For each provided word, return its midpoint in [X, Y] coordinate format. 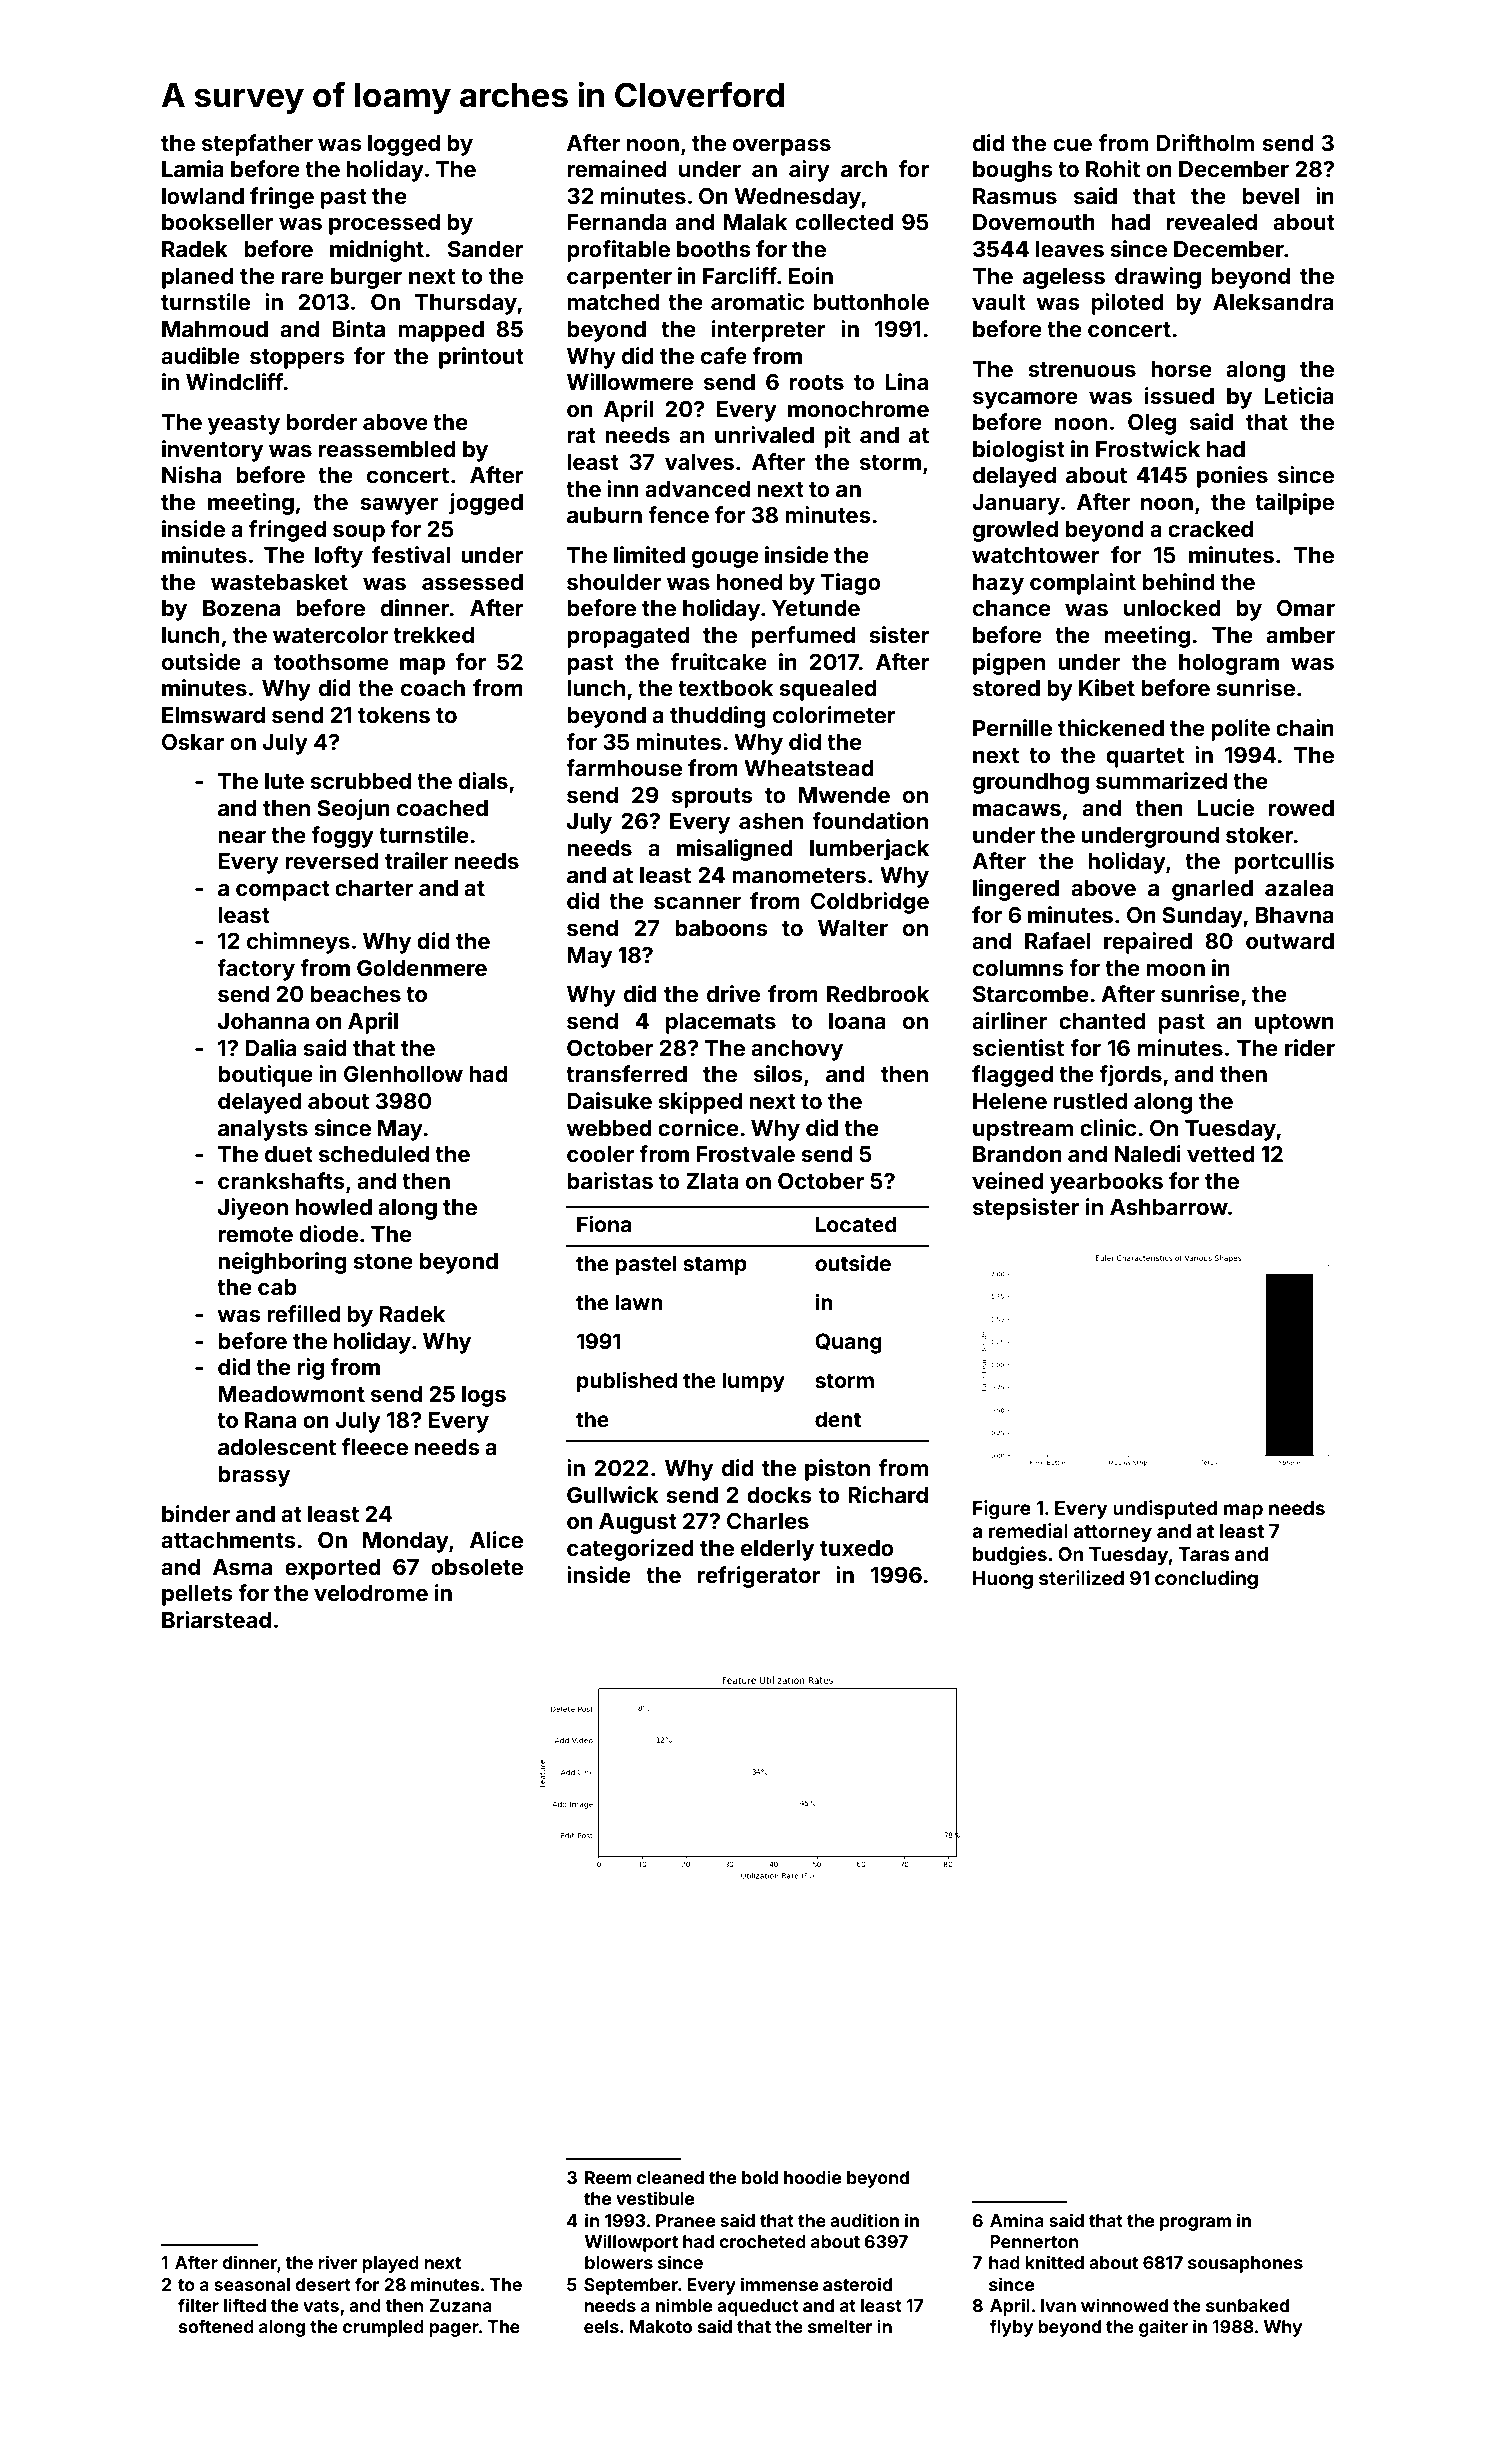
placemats [721, 1023]
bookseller [218, 222]
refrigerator [758, 1577]
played [390, 2264]
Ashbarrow [1169, 1207]
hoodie [812, 2177]
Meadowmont [291, 1394]
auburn [604, 515]
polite [1240, 730]
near [242, 837]
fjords [1130, 1076]
